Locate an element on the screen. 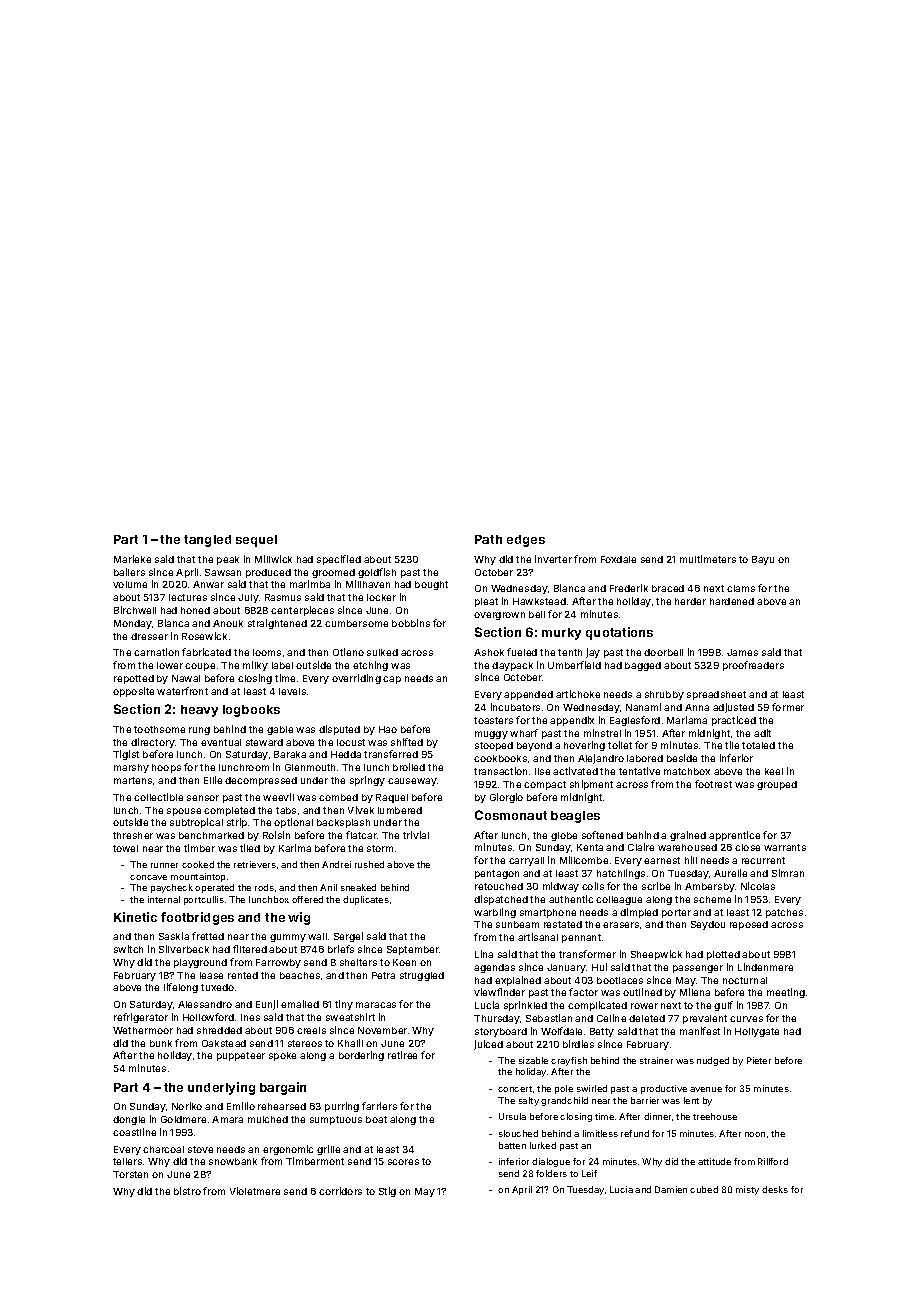 The height and width of the screenshot is (1308, 924). nudged is located at coordinates (713, 1061).
